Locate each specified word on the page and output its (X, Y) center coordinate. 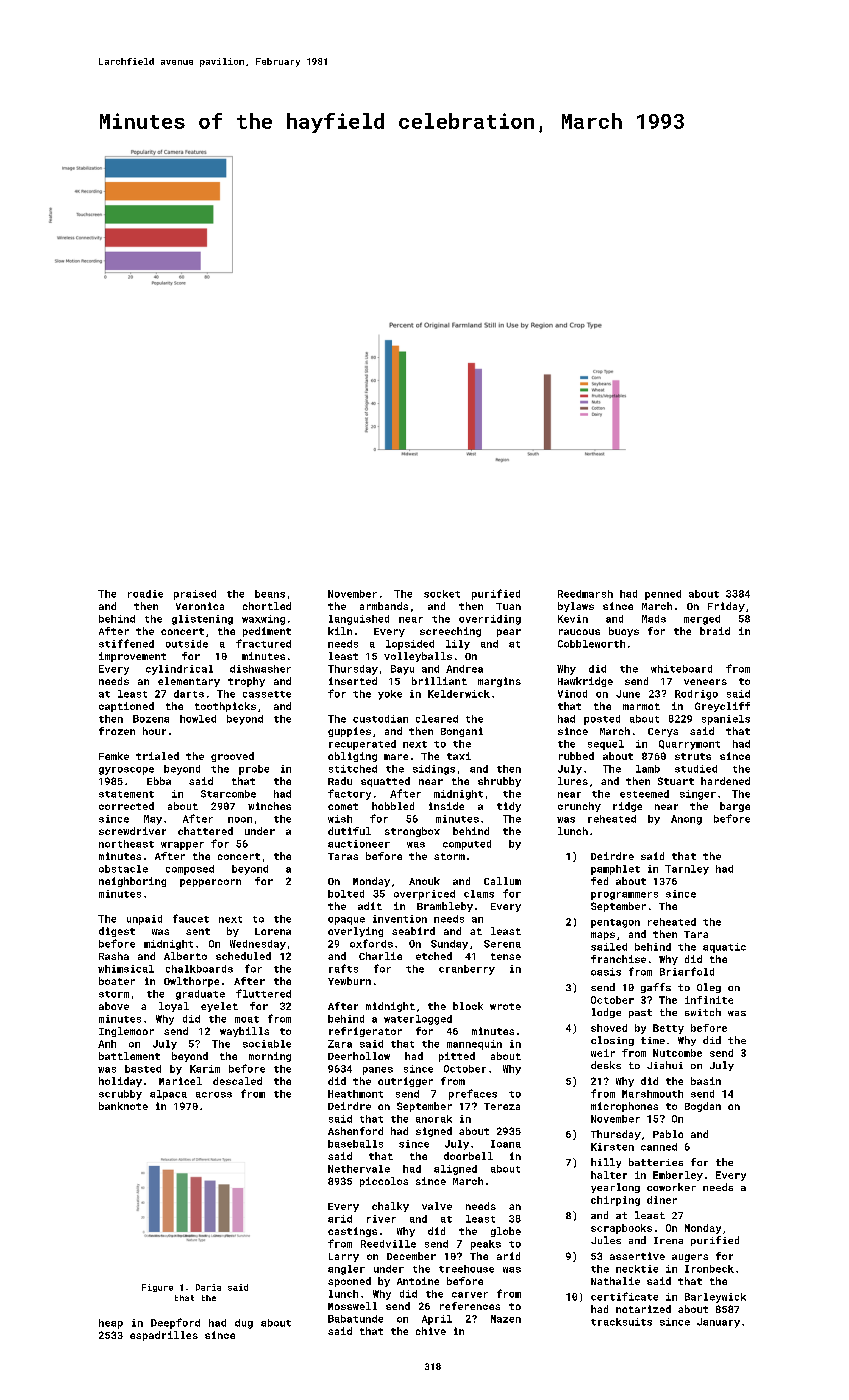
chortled (267, 606)
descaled (237, 1081)
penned (663, 595)
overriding (490, 620)
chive (431, 1331)
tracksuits (621, 1322)
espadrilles (164, 1336)
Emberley (678, 1176)
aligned (455, 1170)
